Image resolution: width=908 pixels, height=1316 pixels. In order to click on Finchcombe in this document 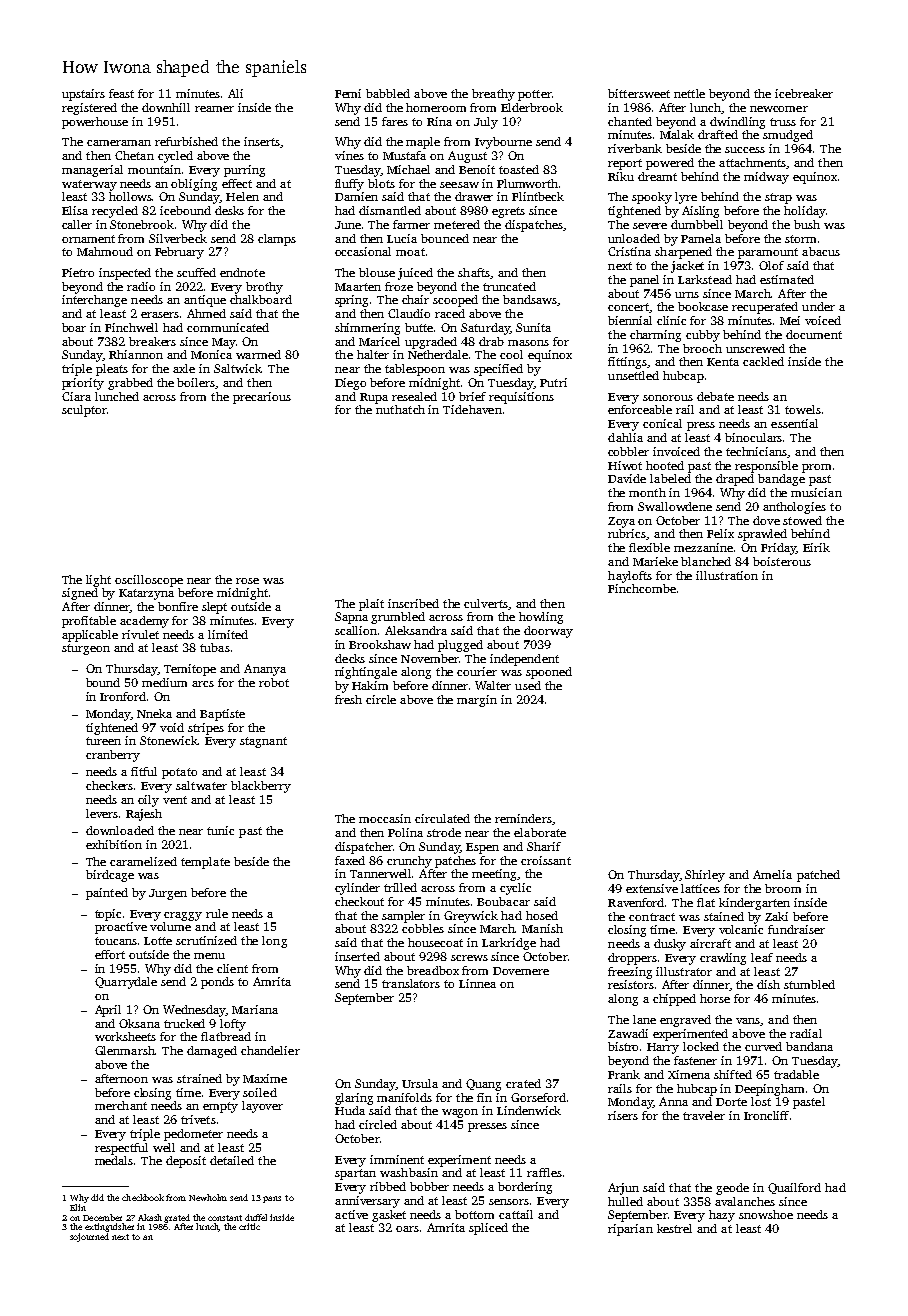, I will do `click(642, 588)`.
